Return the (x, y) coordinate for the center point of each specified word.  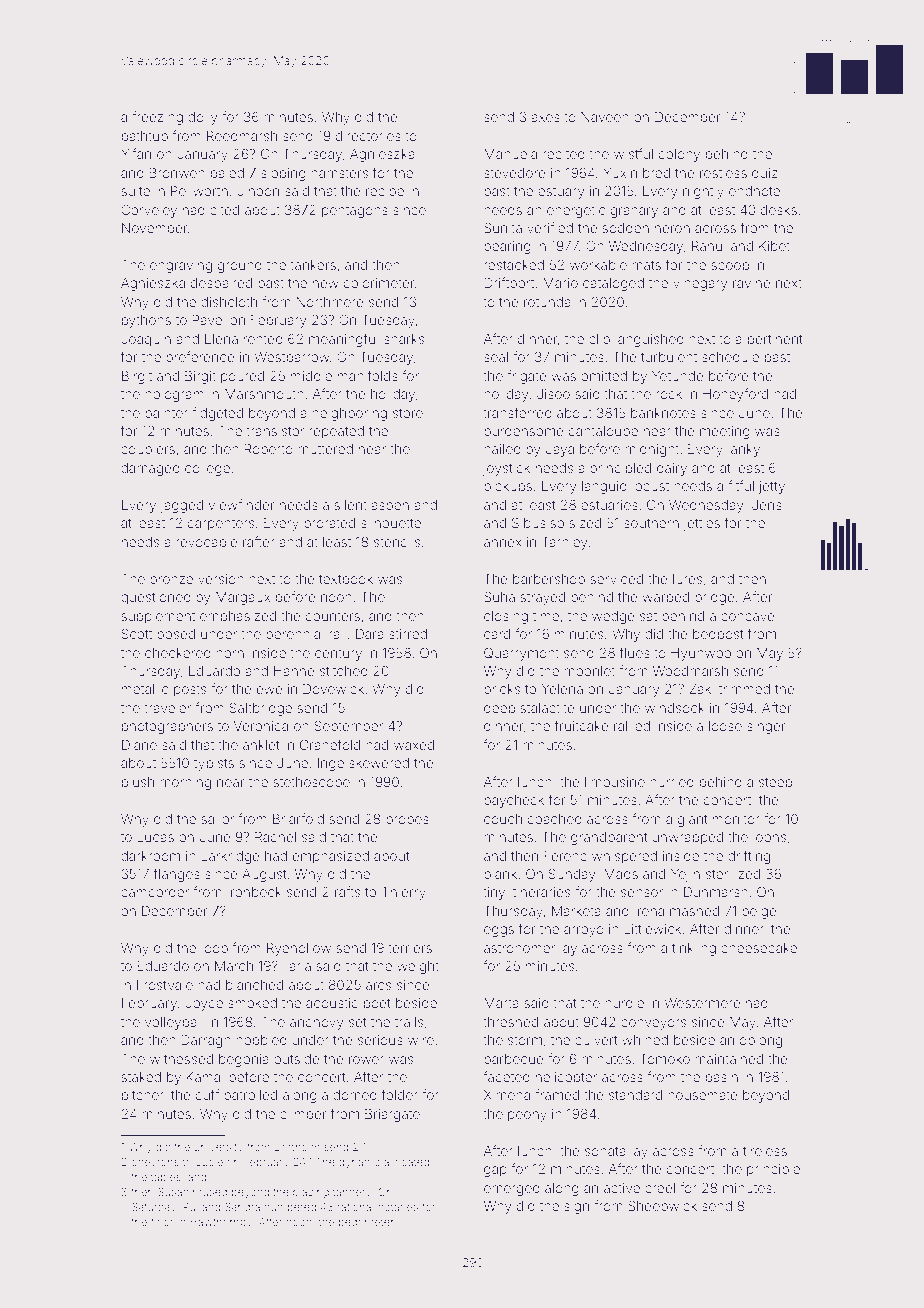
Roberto (268, 449)
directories (368, 136)
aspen (390, 507)
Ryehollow (299, 949)
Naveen (605, 117)
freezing (157, 118)
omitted (604, 376)
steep (775, 783)
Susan (173, 1191)
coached (555, 819)
